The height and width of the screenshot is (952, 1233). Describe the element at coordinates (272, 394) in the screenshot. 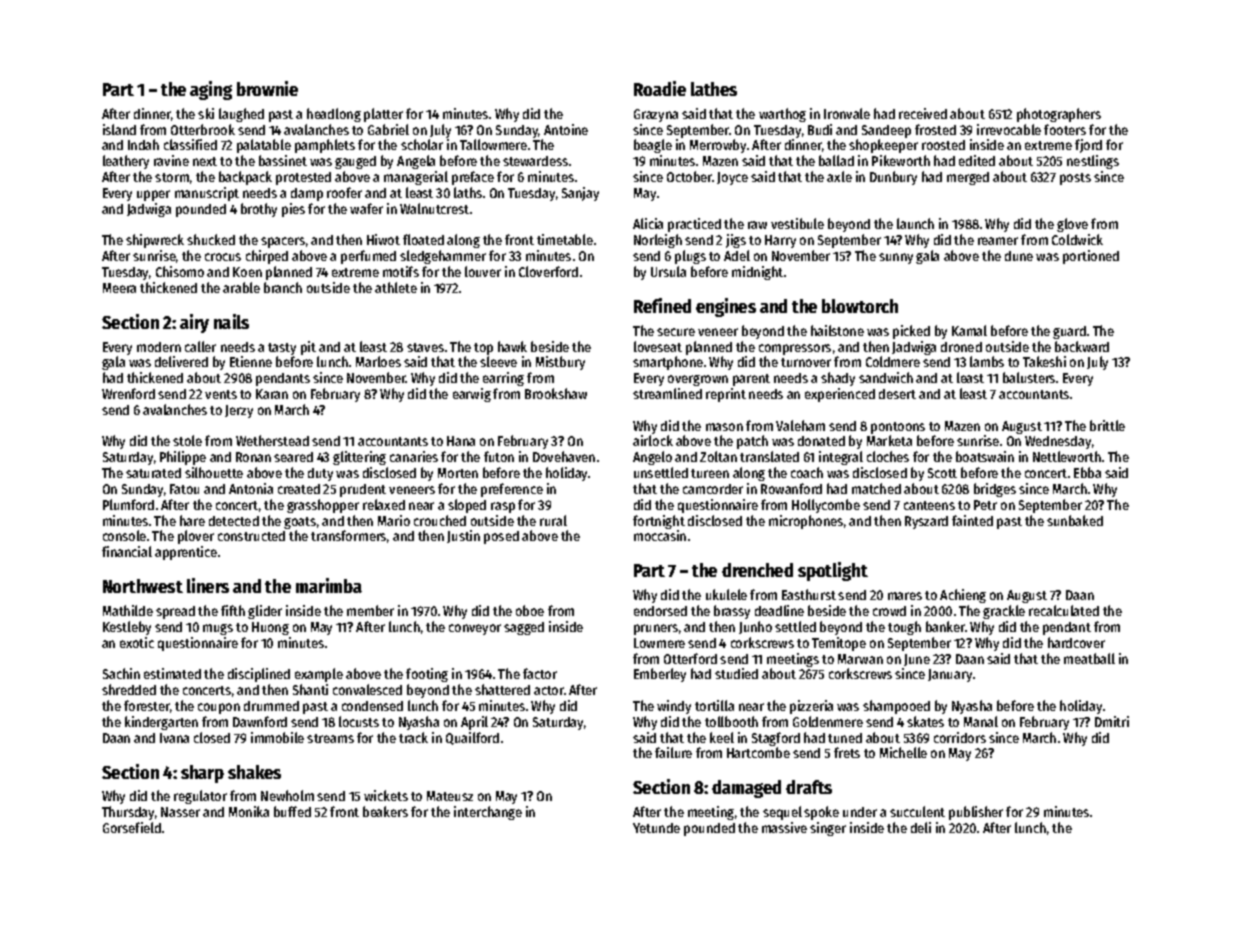

I see `Karan` at that location.
